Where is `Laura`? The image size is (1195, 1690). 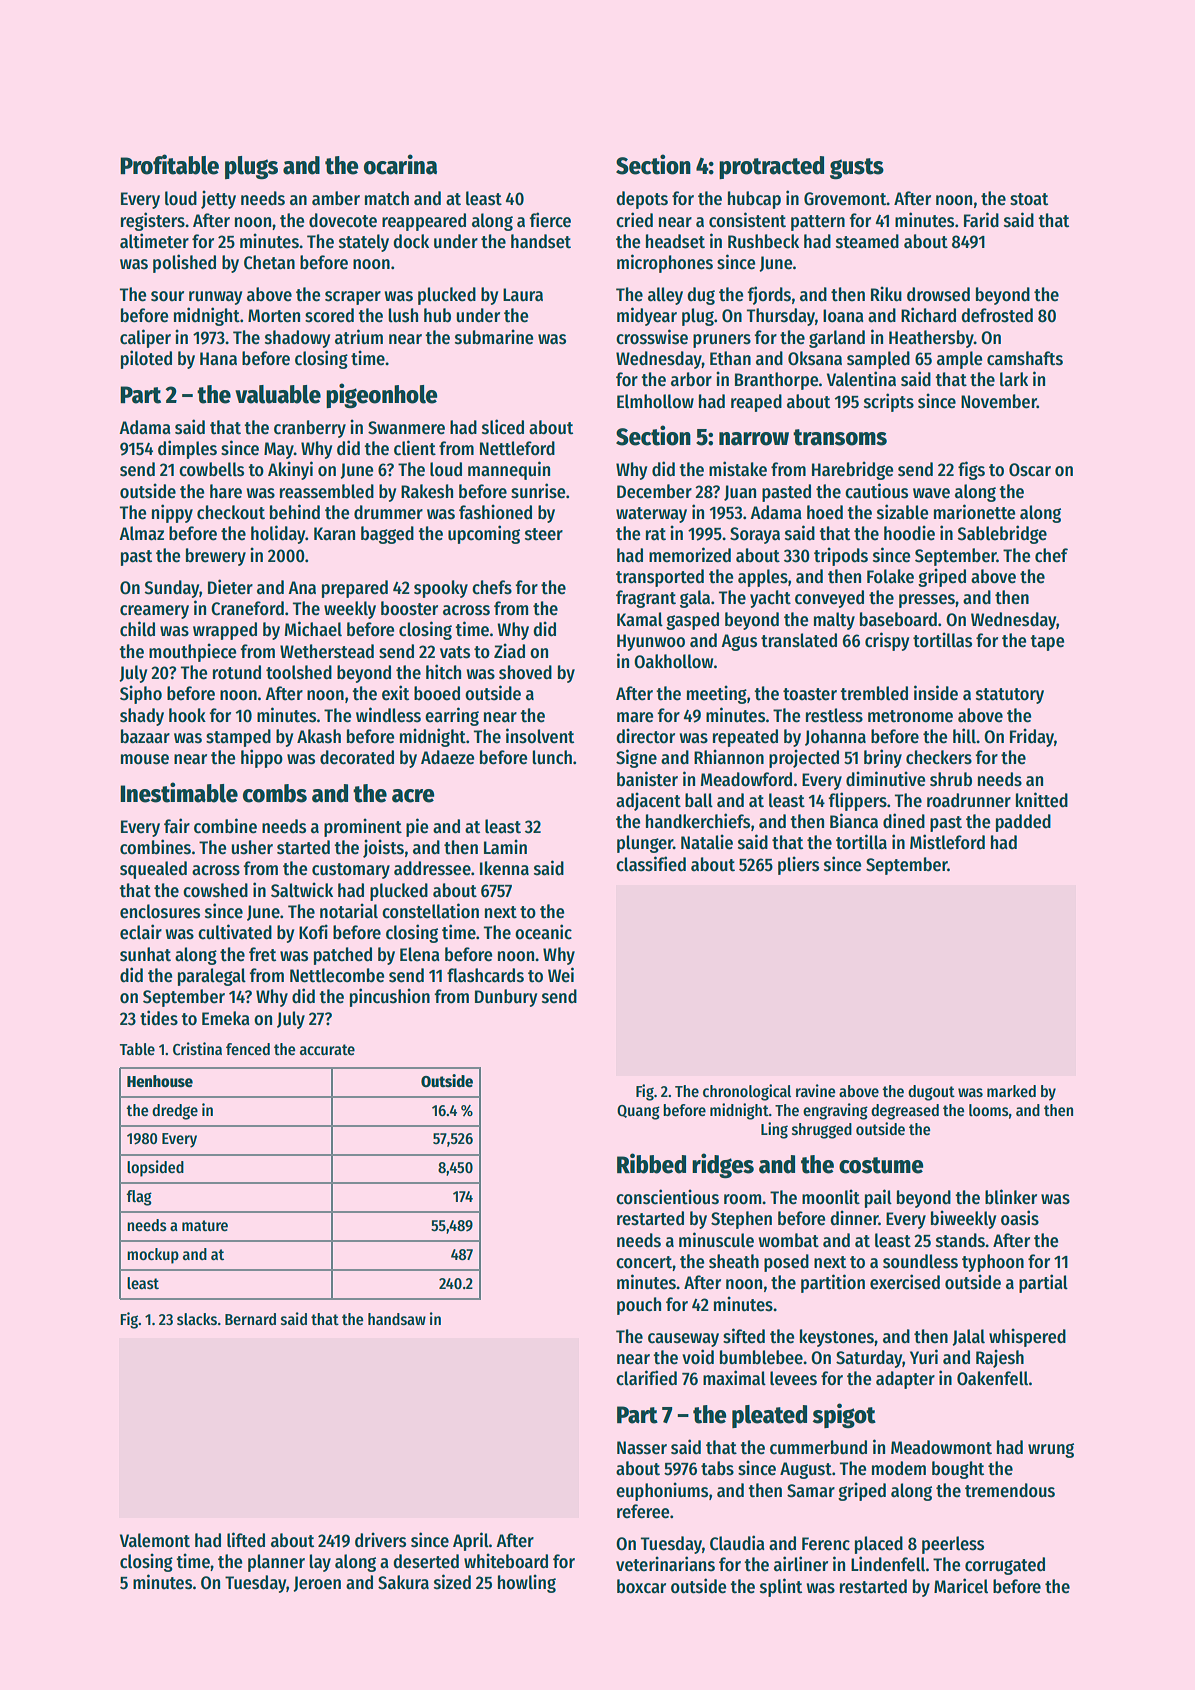
Laura is located at coordinates (523, 295).
